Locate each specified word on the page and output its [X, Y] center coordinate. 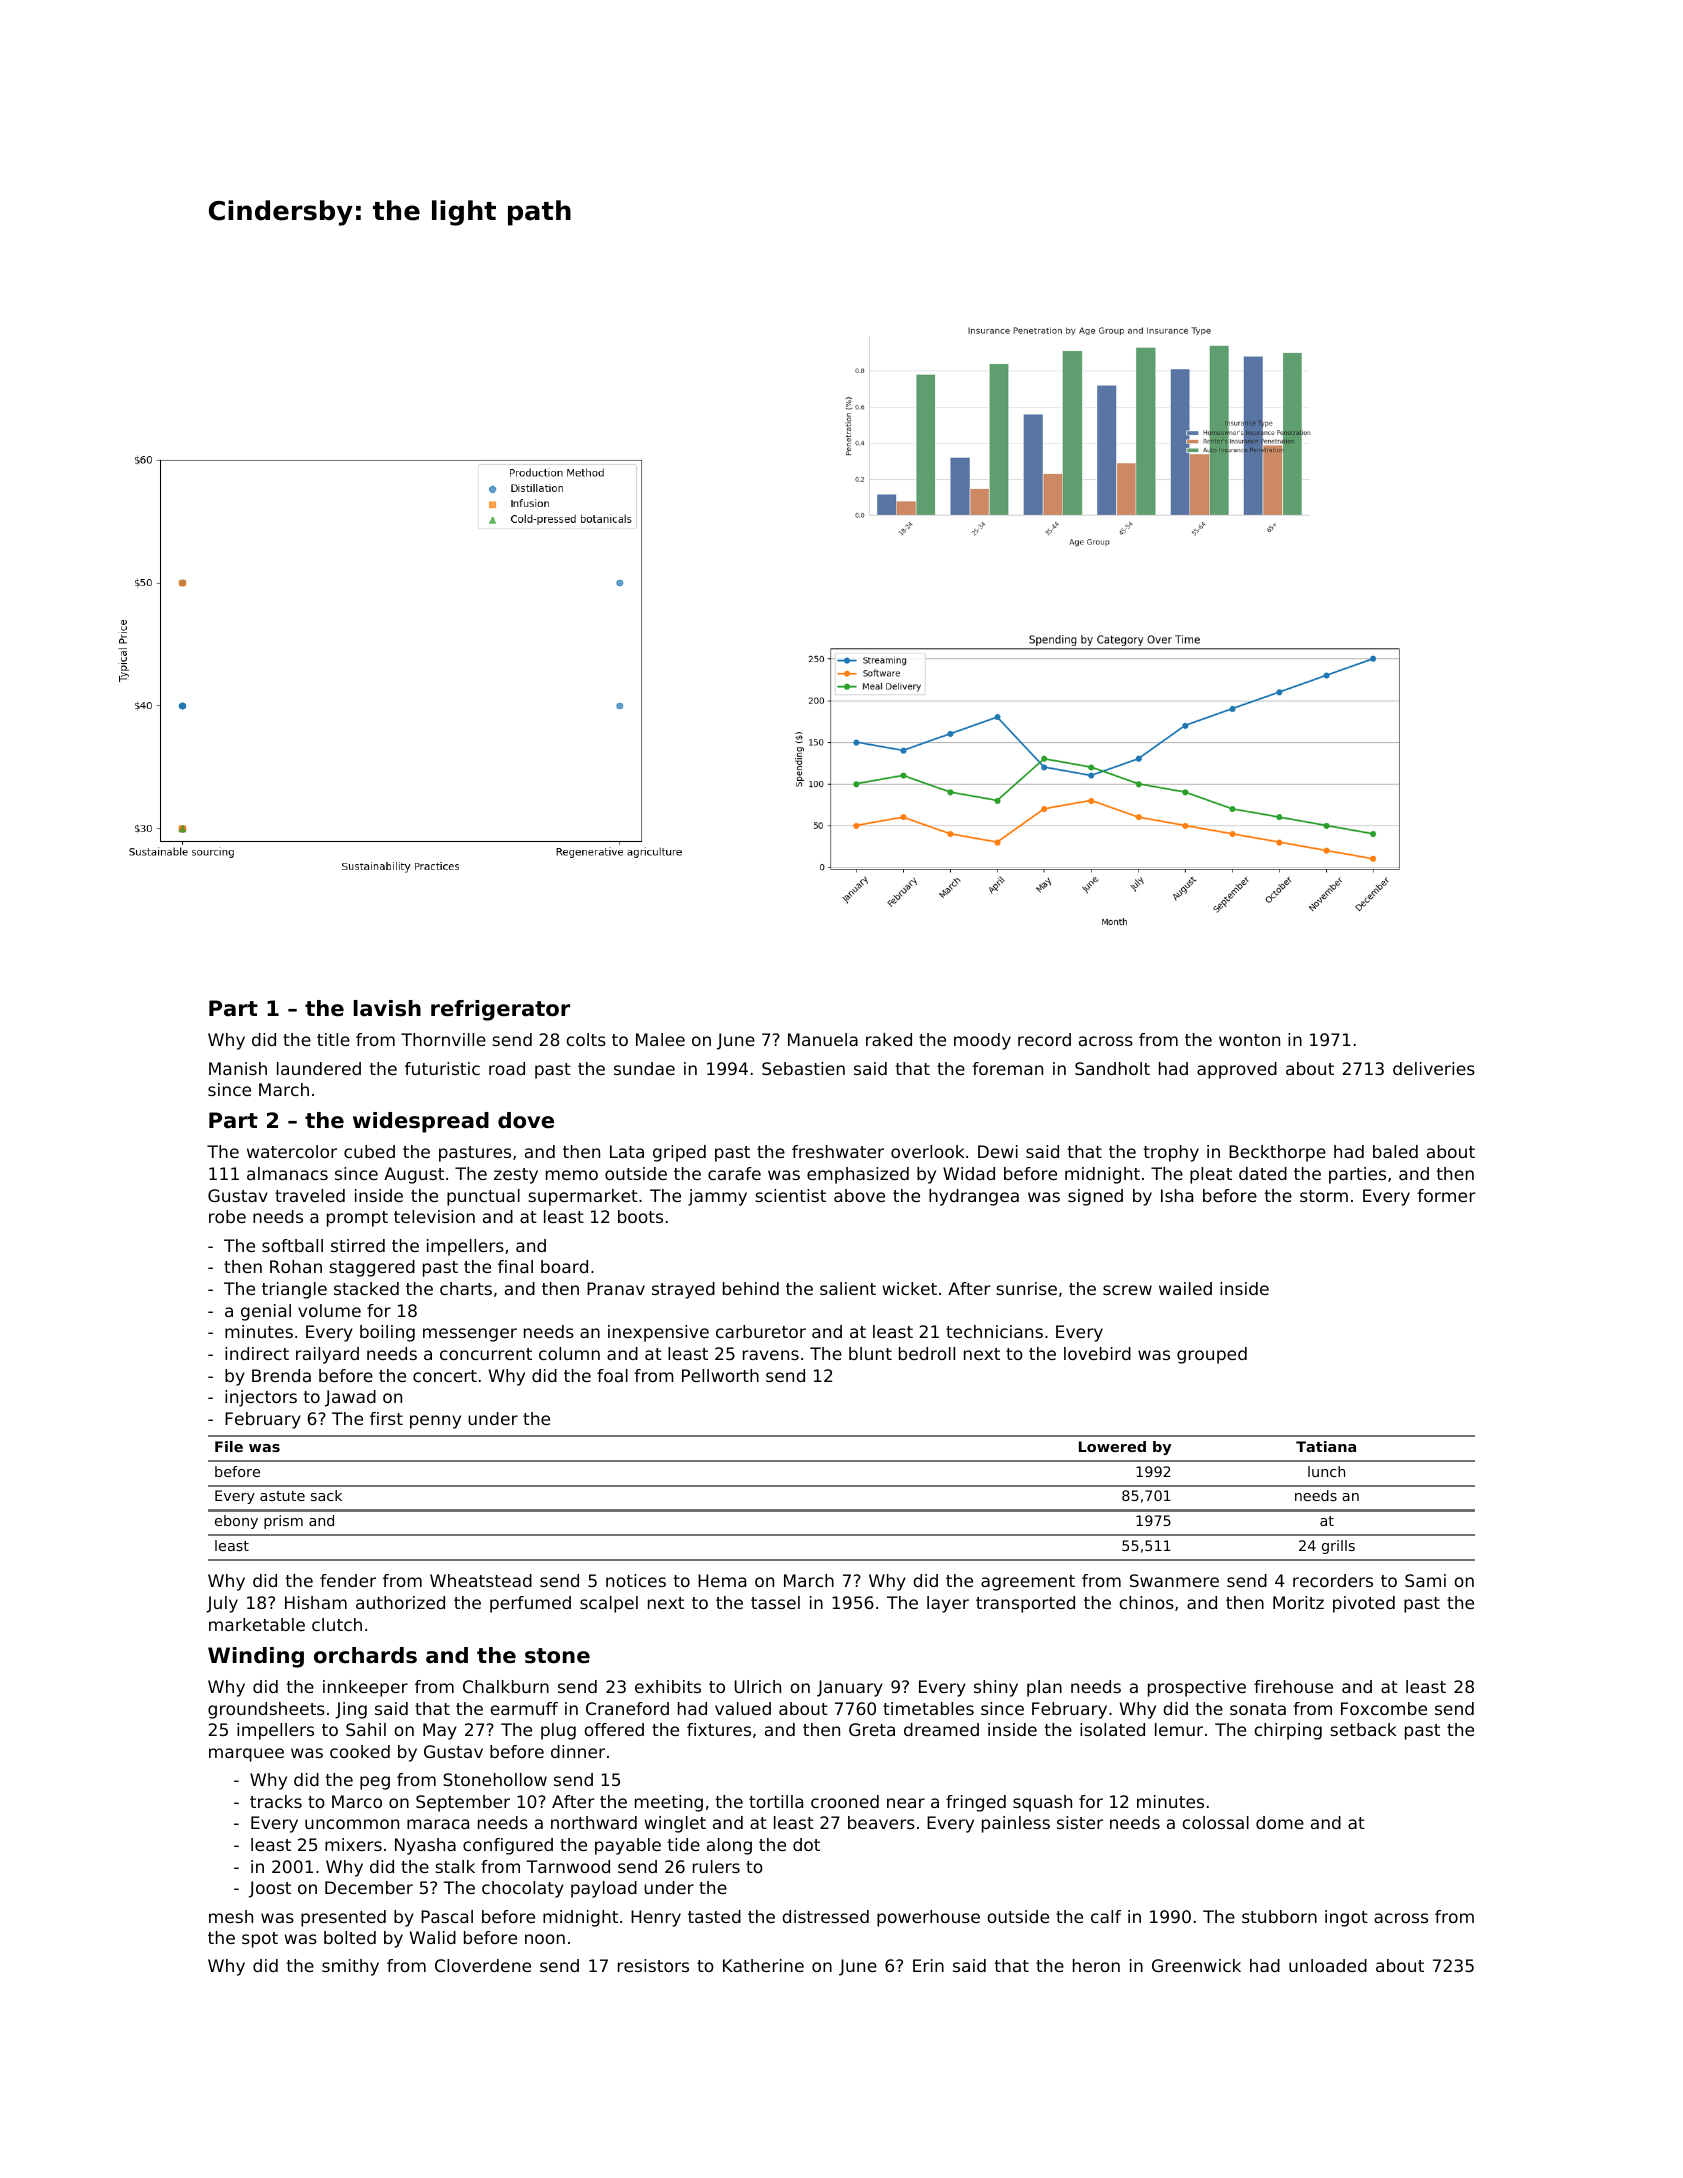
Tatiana [1326, 1446]
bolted [350, 1937]
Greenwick [1196, 1965]
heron [1096, 1965]
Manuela [823, 1039]
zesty [516, 1176]
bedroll [927, 1353]
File [229, 1446]
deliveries [1434, 1068]
